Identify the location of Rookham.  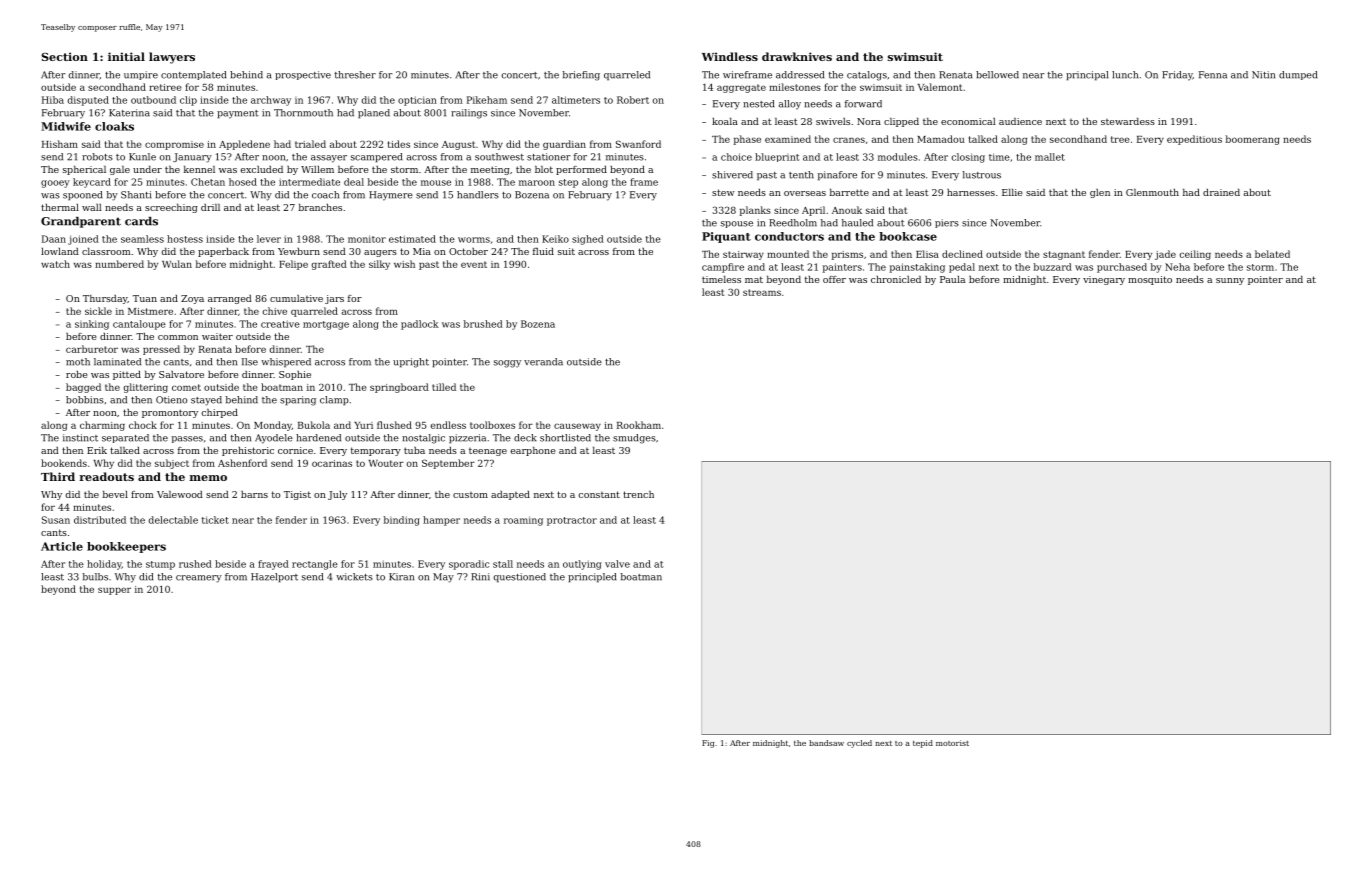
(639, 425).
